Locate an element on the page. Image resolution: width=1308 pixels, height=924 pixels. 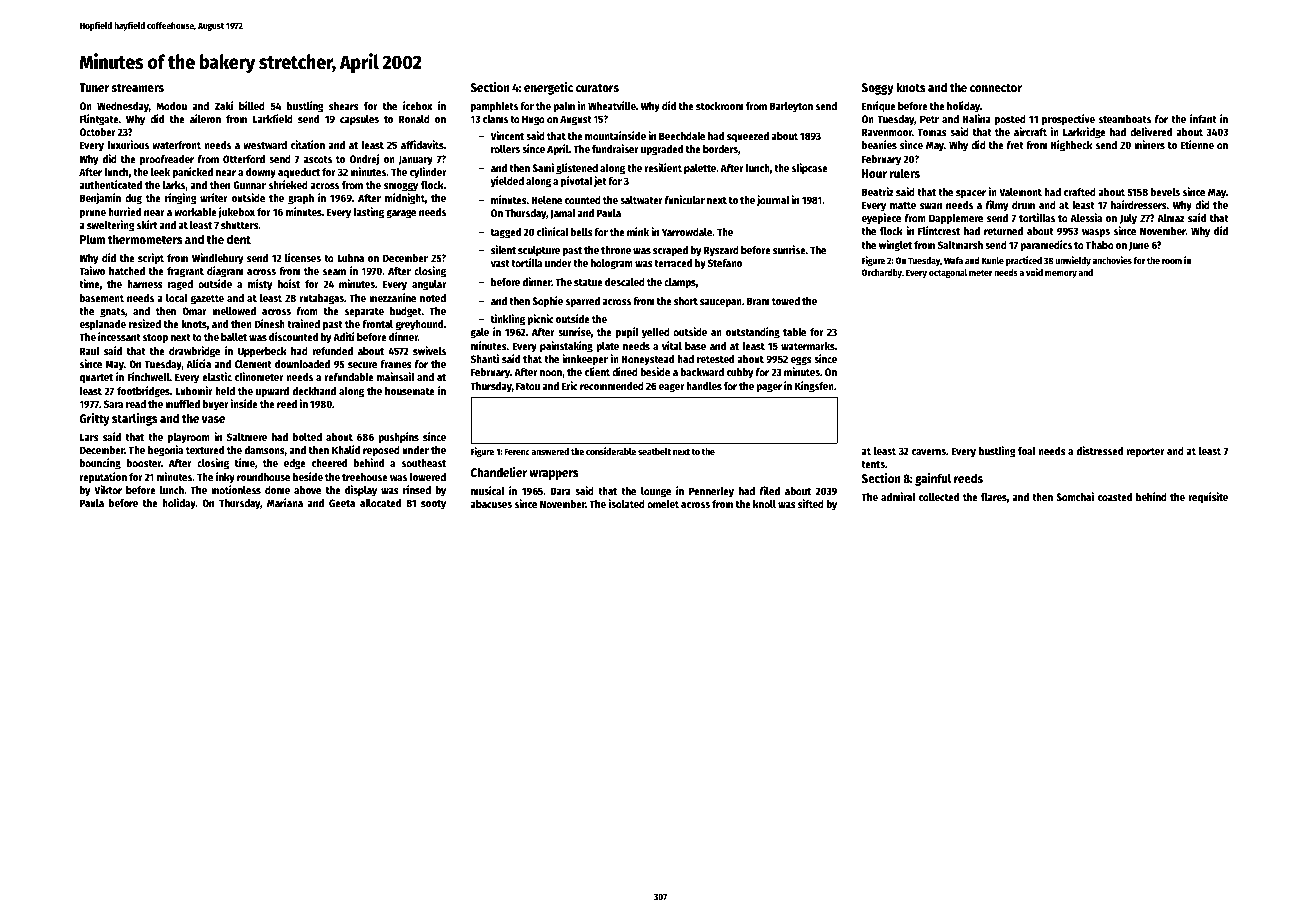
memory is located at coordinates (1061, 274).
